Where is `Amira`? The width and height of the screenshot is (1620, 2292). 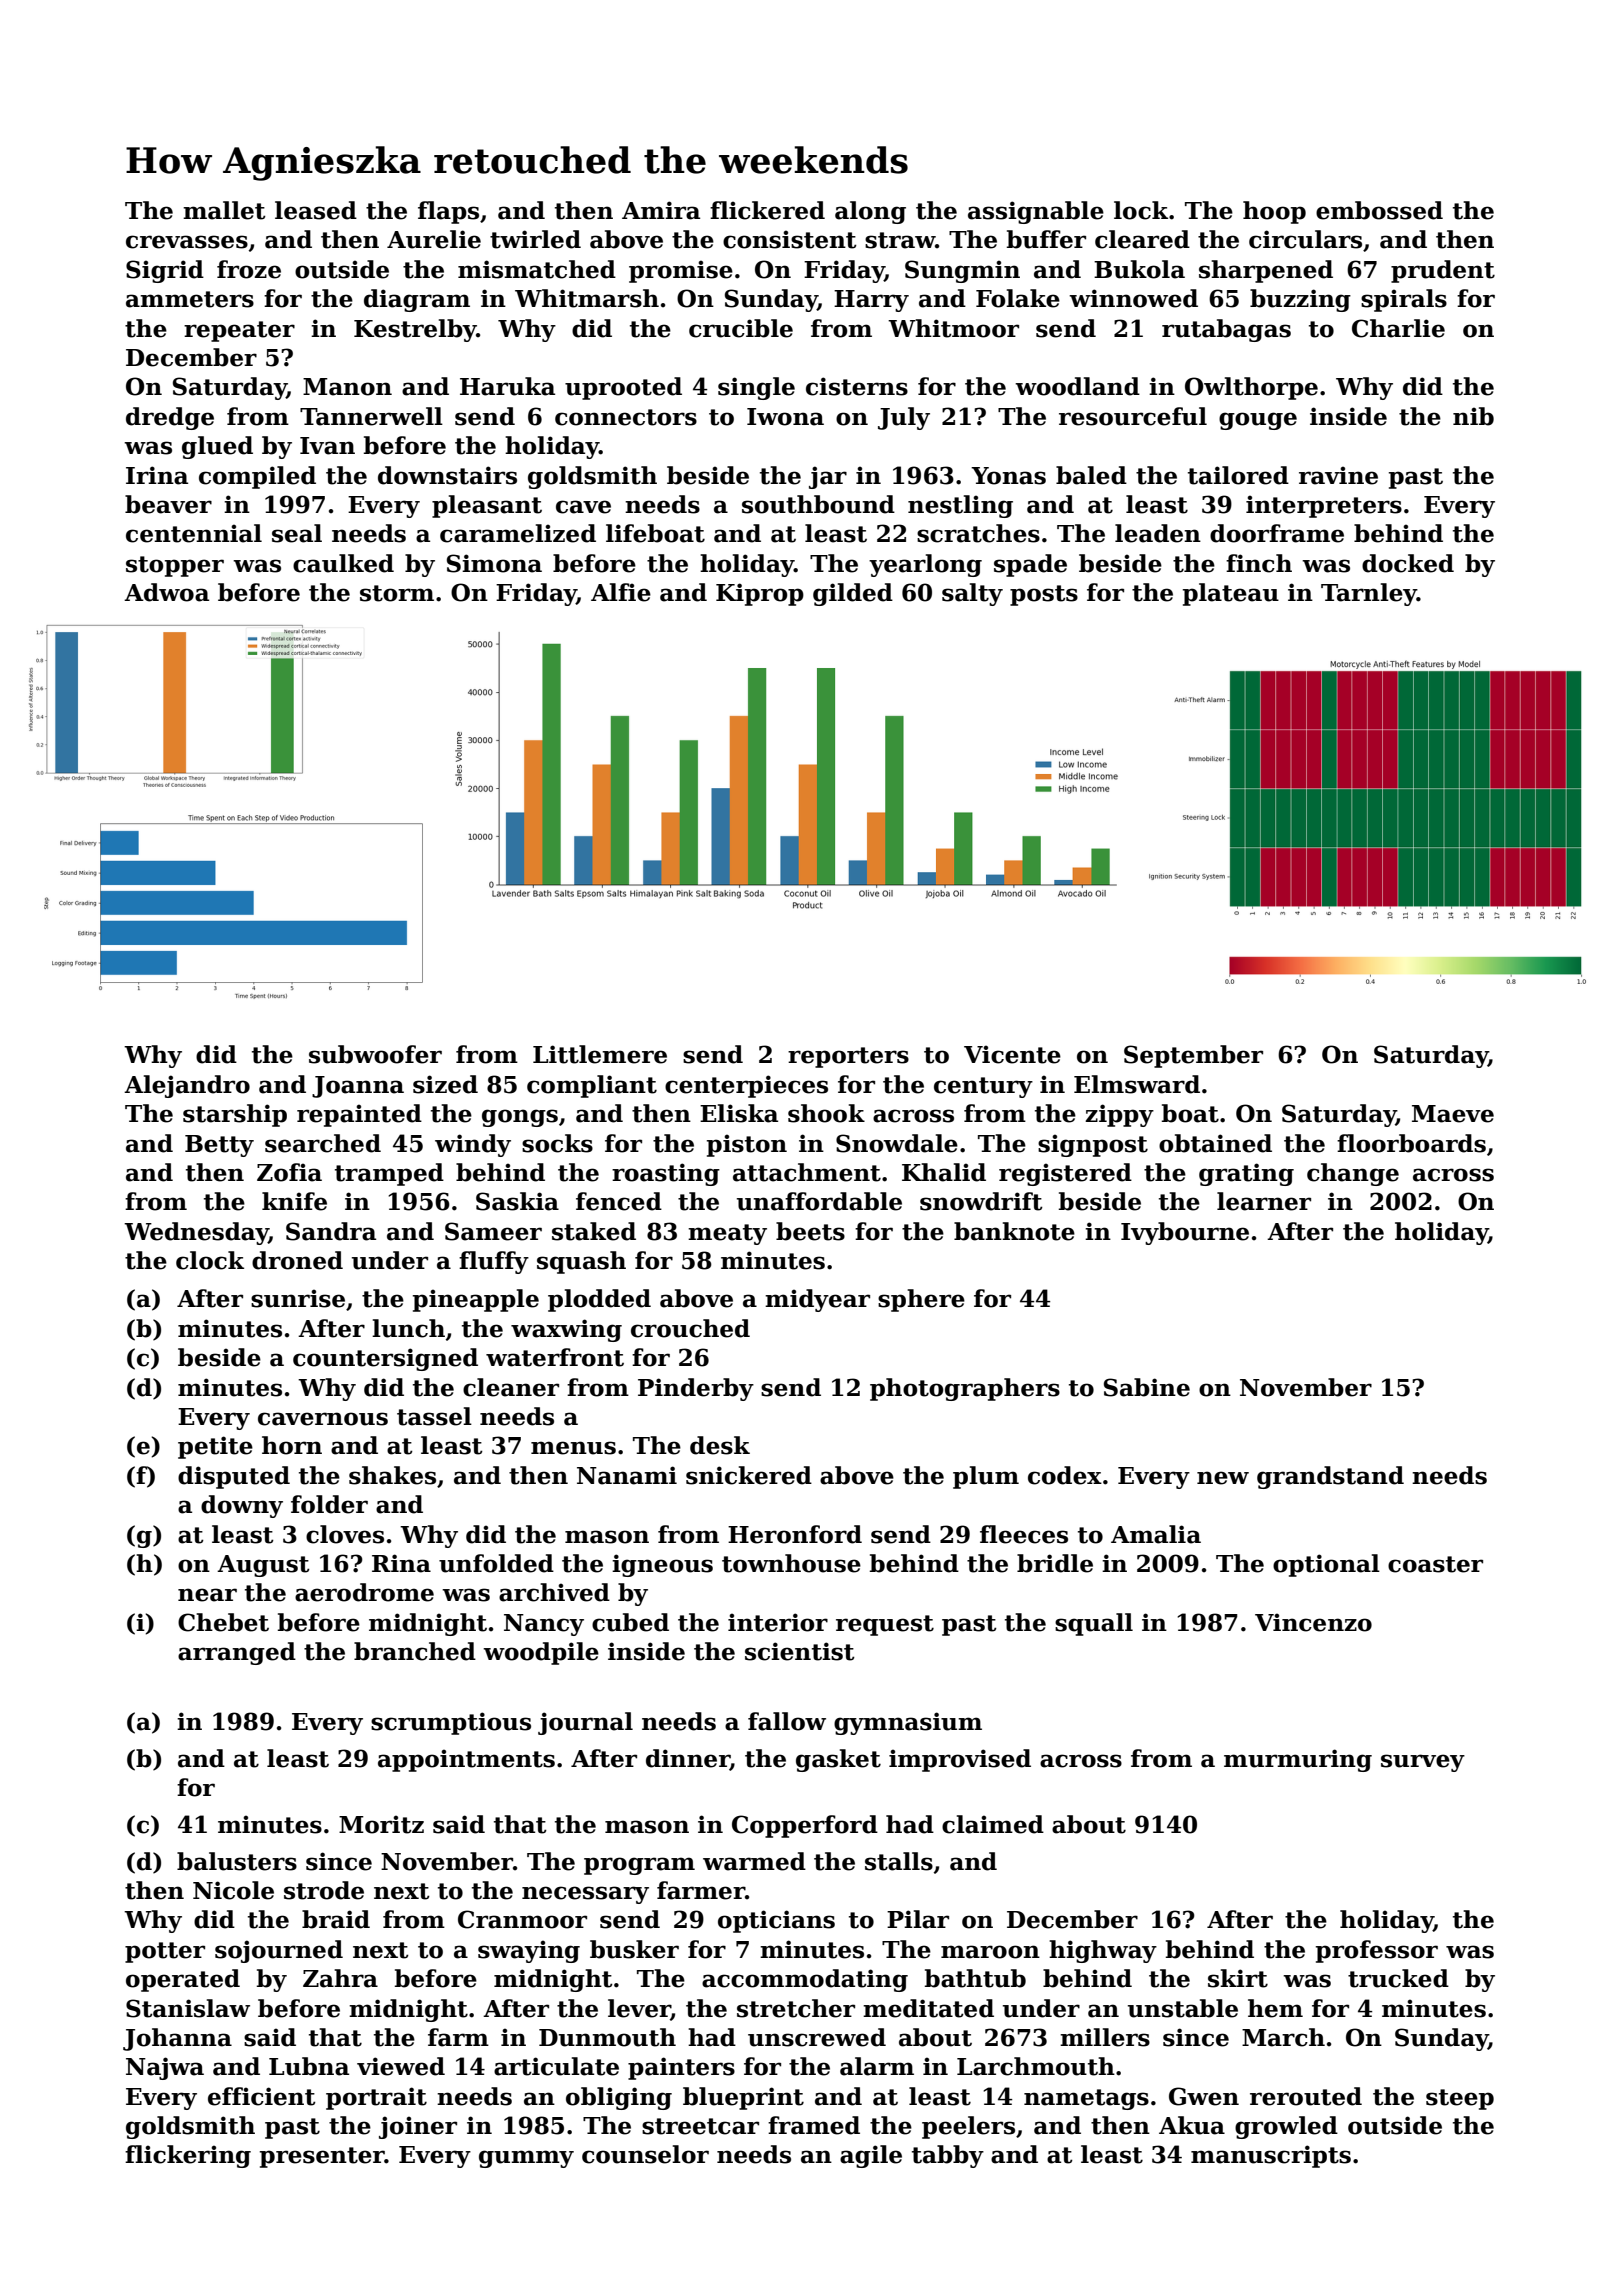 Amira is located at coordinates (661, 210).
